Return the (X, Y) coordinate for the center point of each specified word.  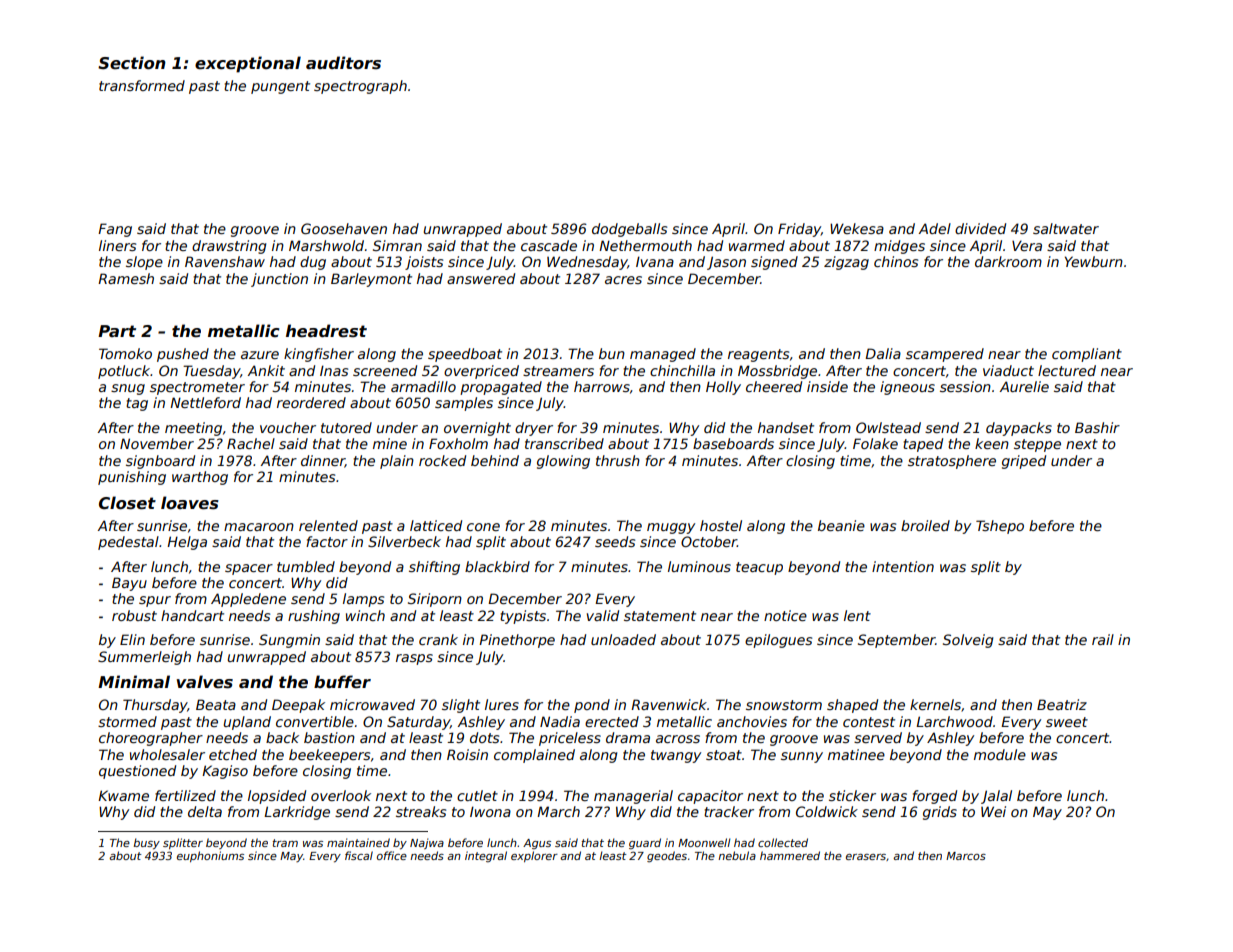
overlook (341, 795)
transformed (142, 85)
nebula (737, 855)
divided (980, 228)
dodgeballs (629, 230)
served (878, 737)
